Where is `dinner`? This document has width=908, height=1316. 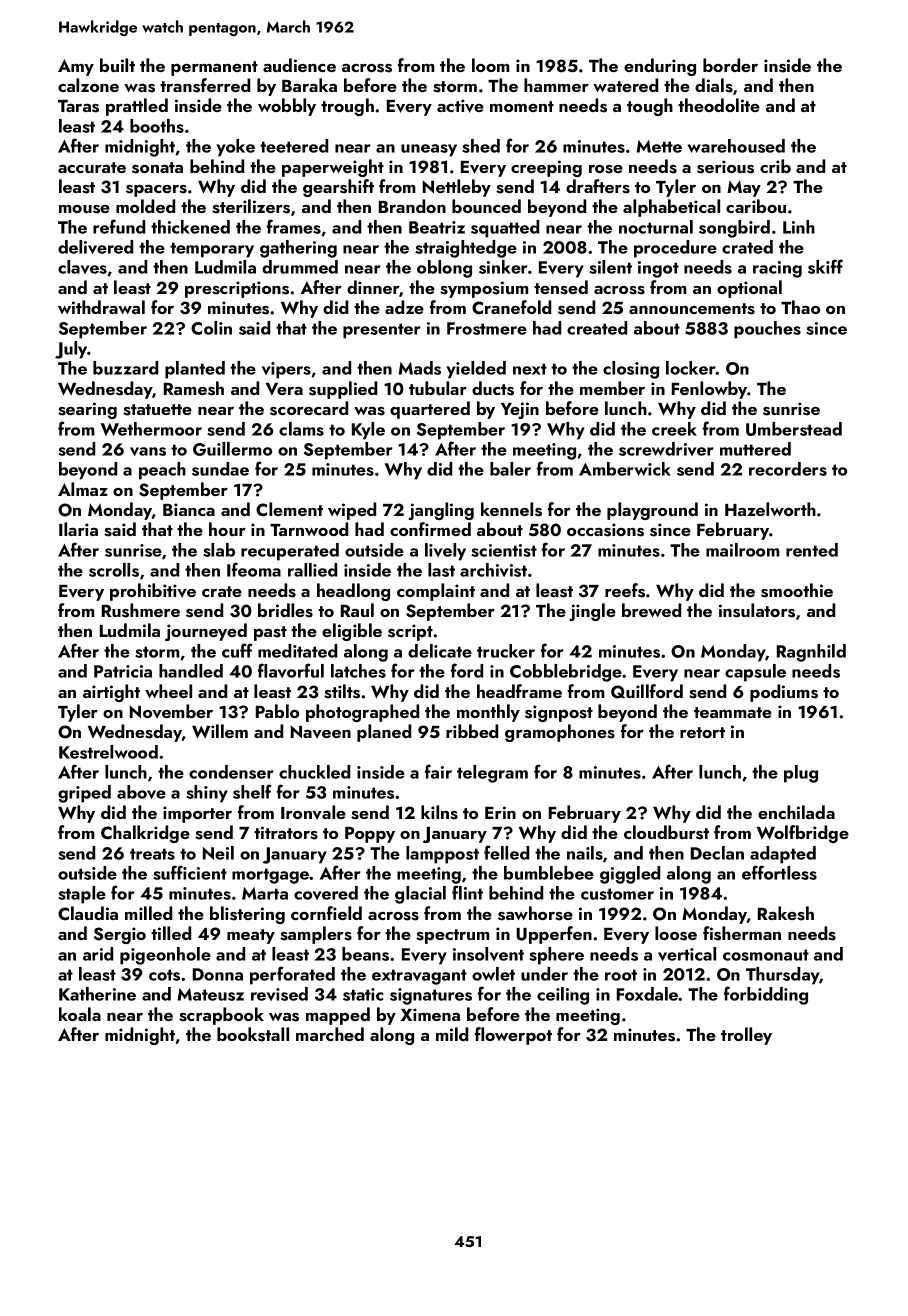
dinner is located at coordinates (373, 288).
